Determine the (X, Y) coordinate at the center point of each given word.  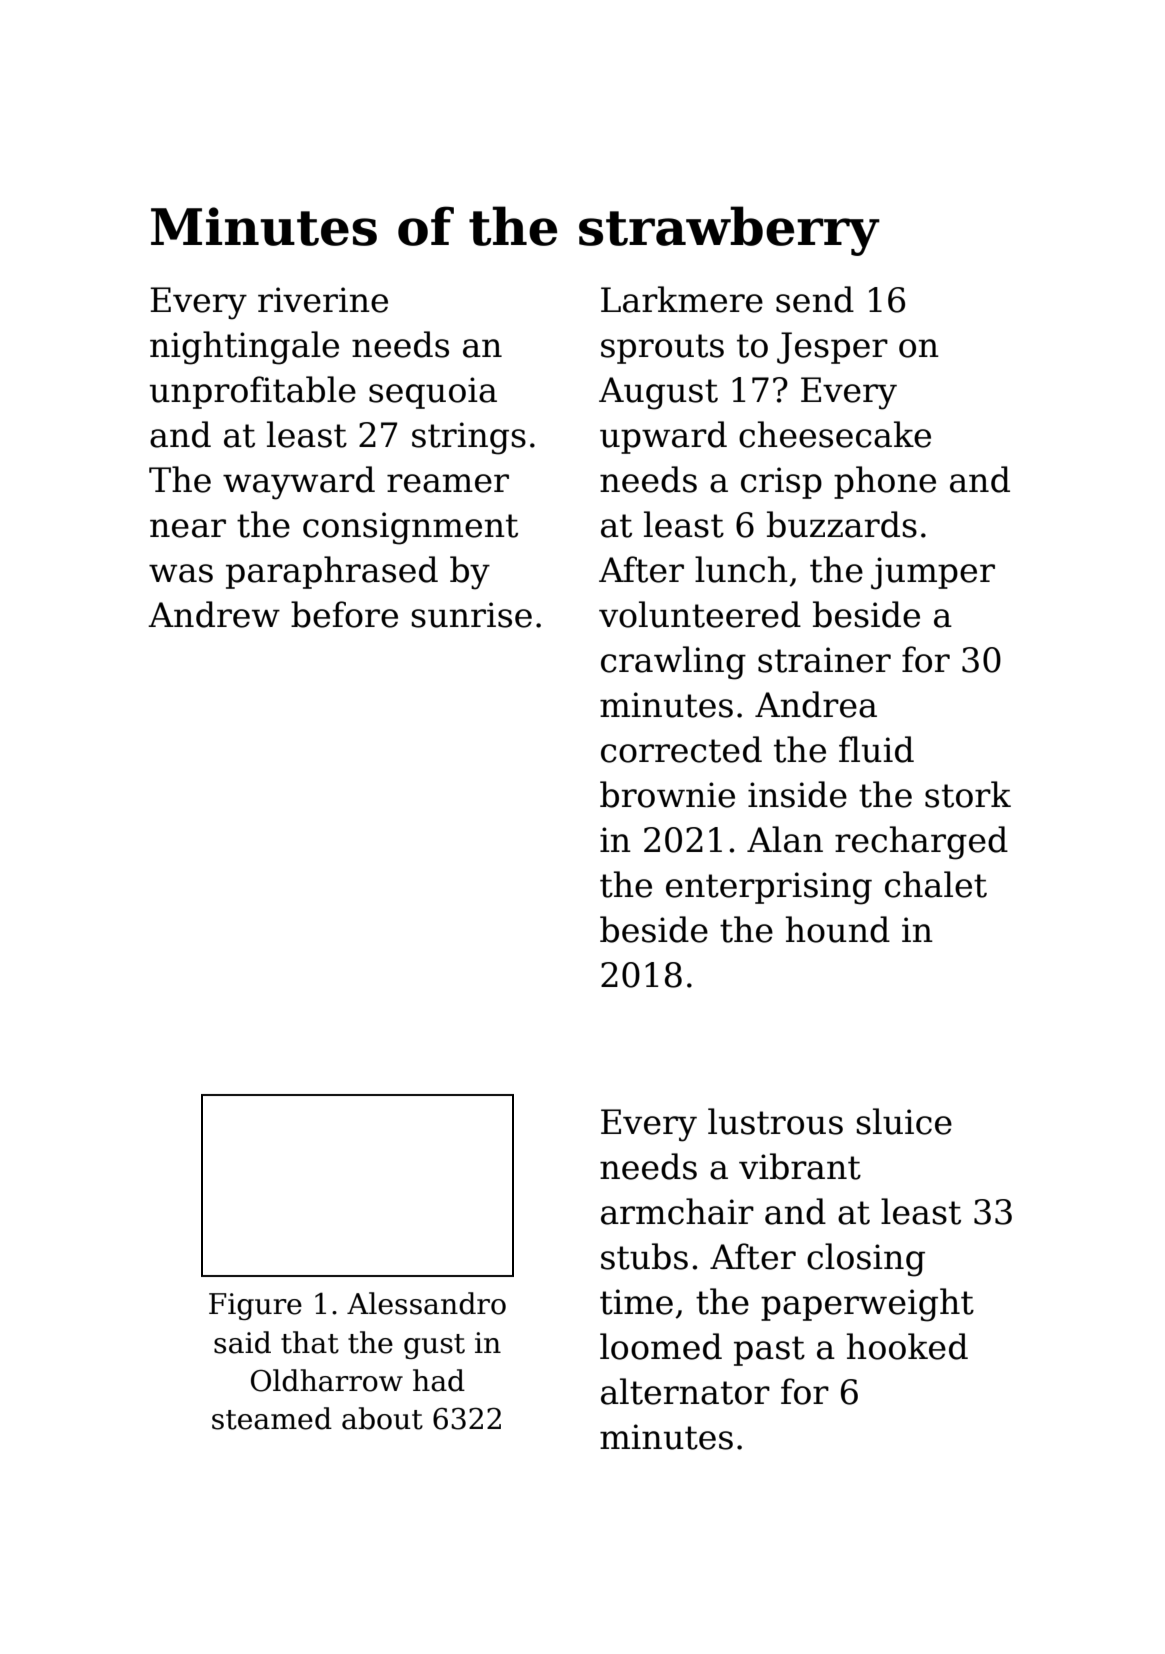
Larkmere (682, 299)
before (344, 614)
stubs (644, 1256)
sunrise (472, 615)
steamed (272, 1418)
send (815, 299)
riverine (323, 300)
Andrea (816, 704)
